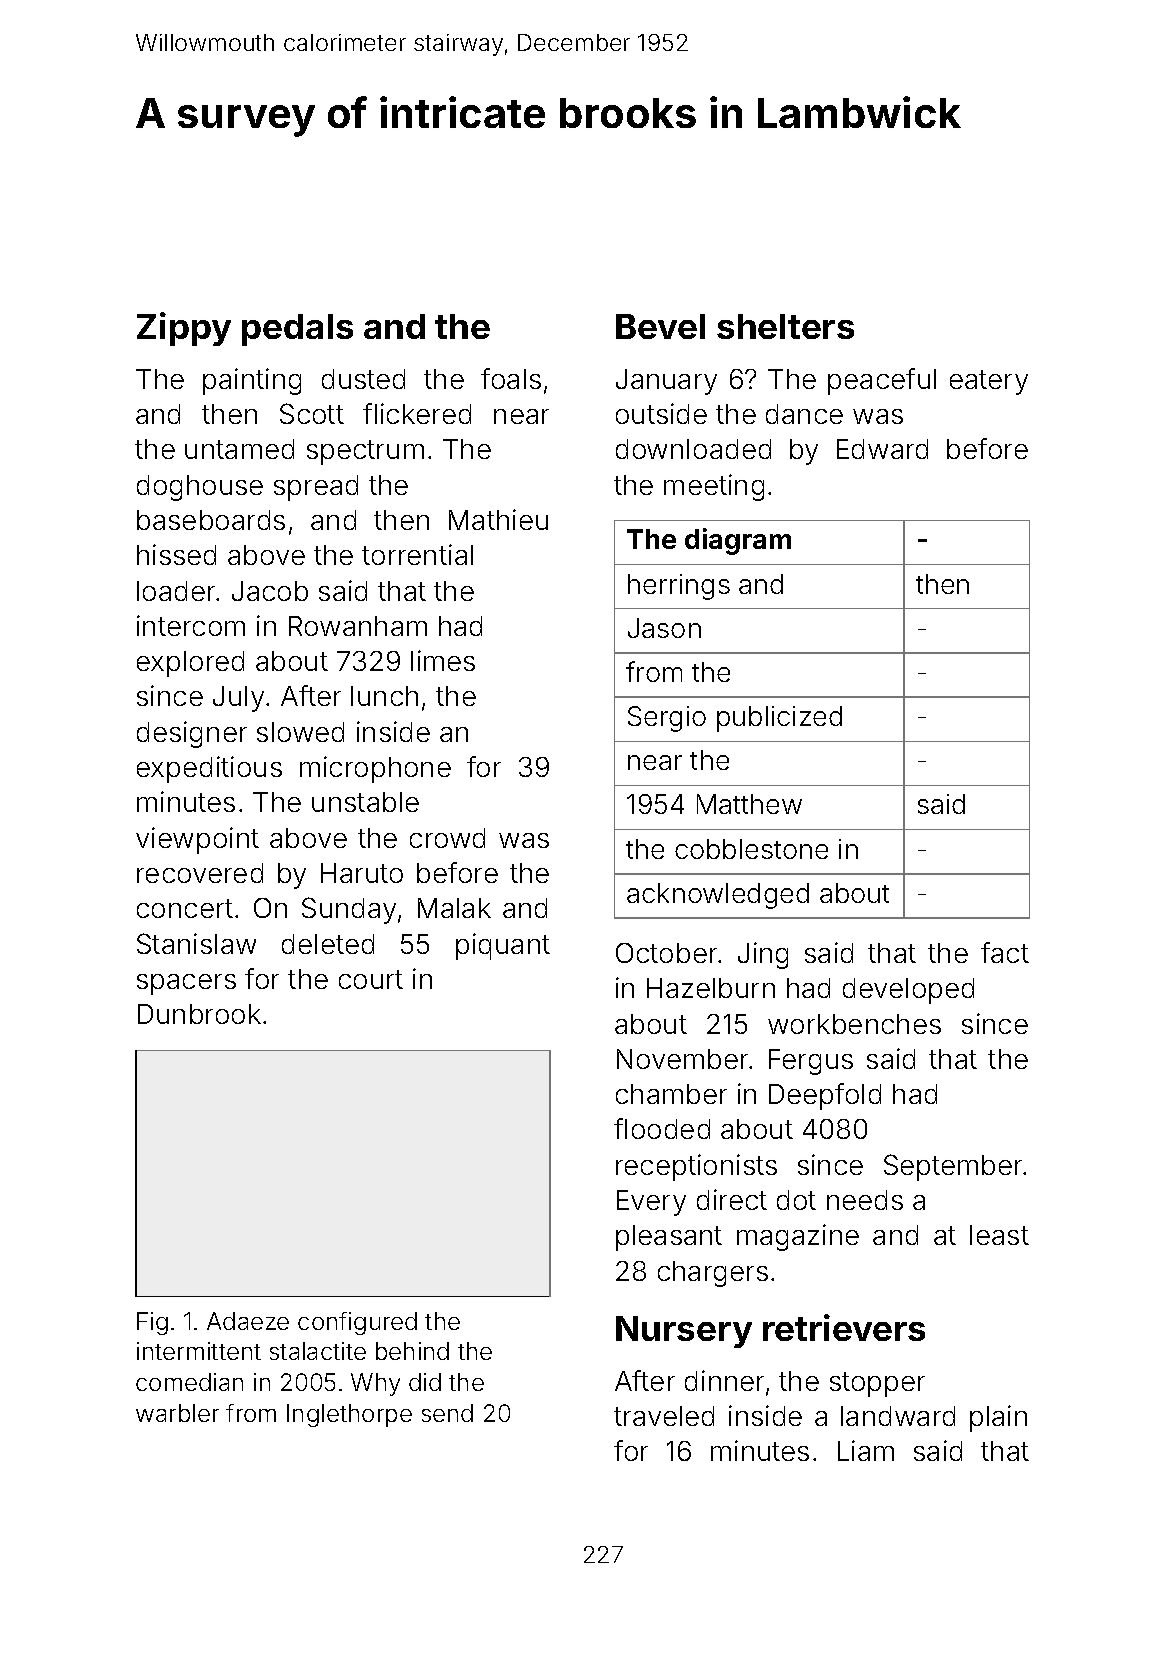 This screenshot has height=1654, width=1165. What do you see at coordinates (865, 1200) in the screenshot?
I see `needs` at bounding box center [865, 1200].
